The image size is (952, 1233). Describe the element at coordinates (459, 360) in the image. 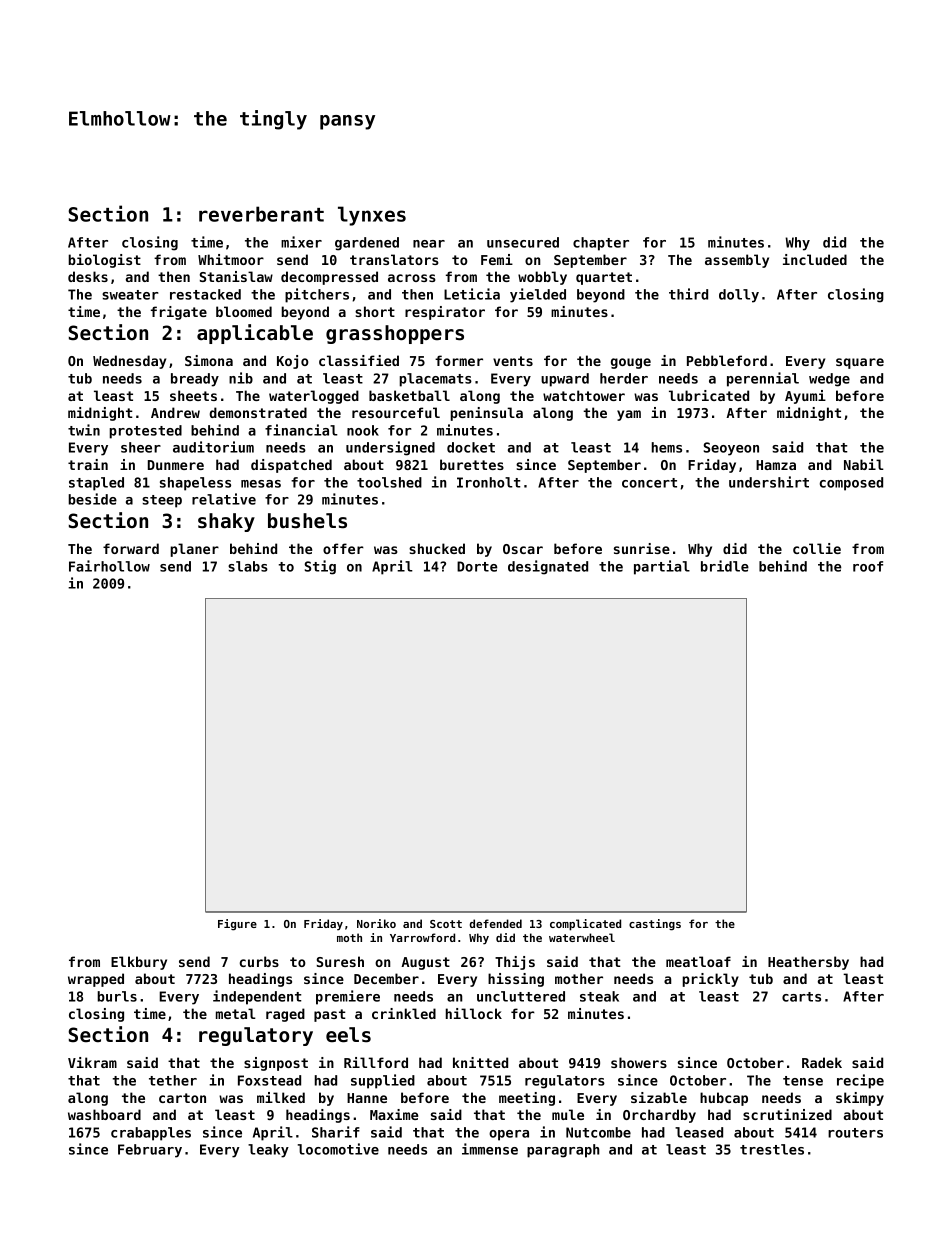

I see `former` at that location.
